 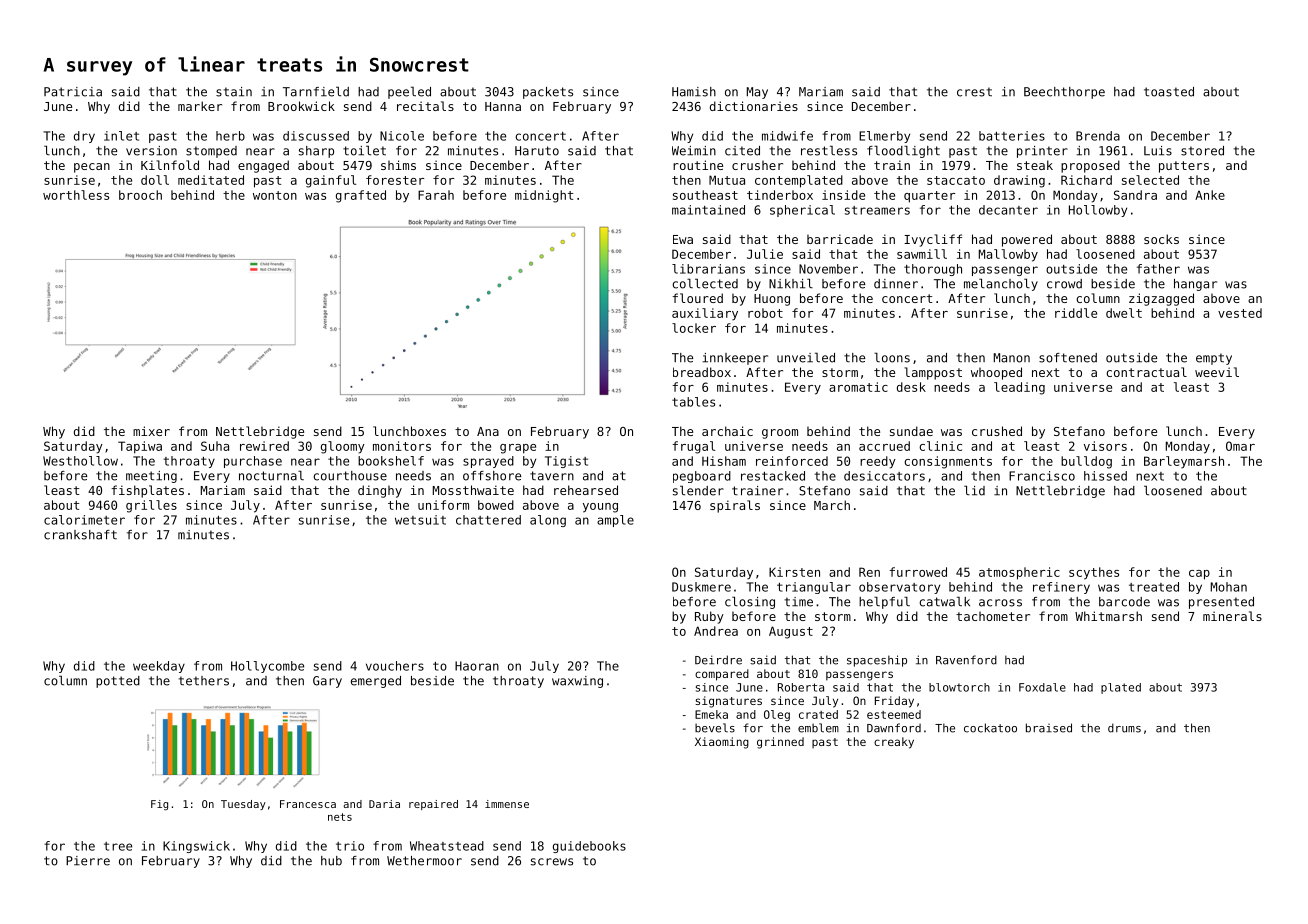 I want to click on sprayed, so click(x=488, y=462).
